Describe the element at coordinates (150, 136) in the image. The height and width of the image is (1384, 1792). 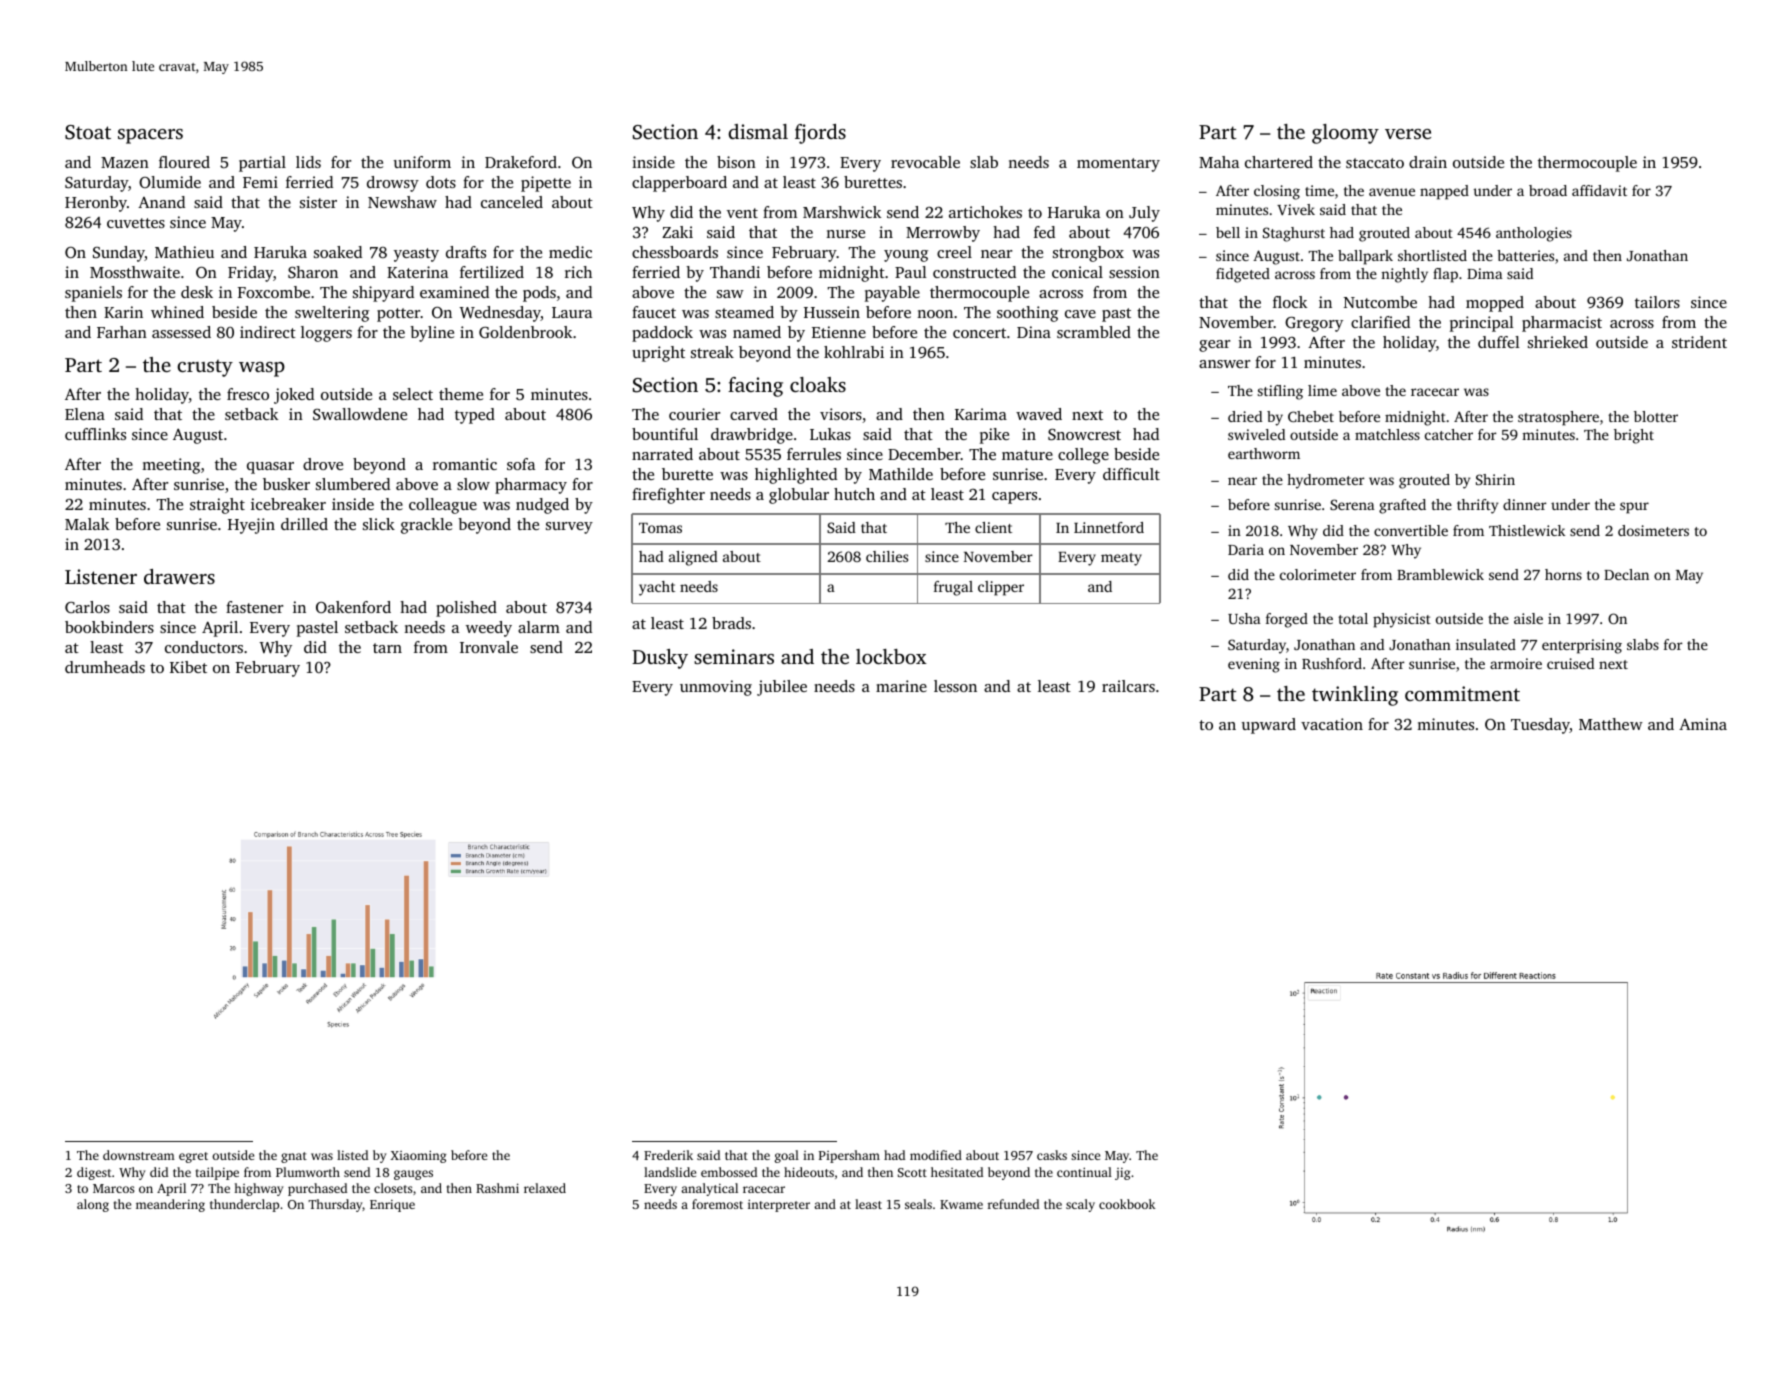
I see `spacers` at that location.
